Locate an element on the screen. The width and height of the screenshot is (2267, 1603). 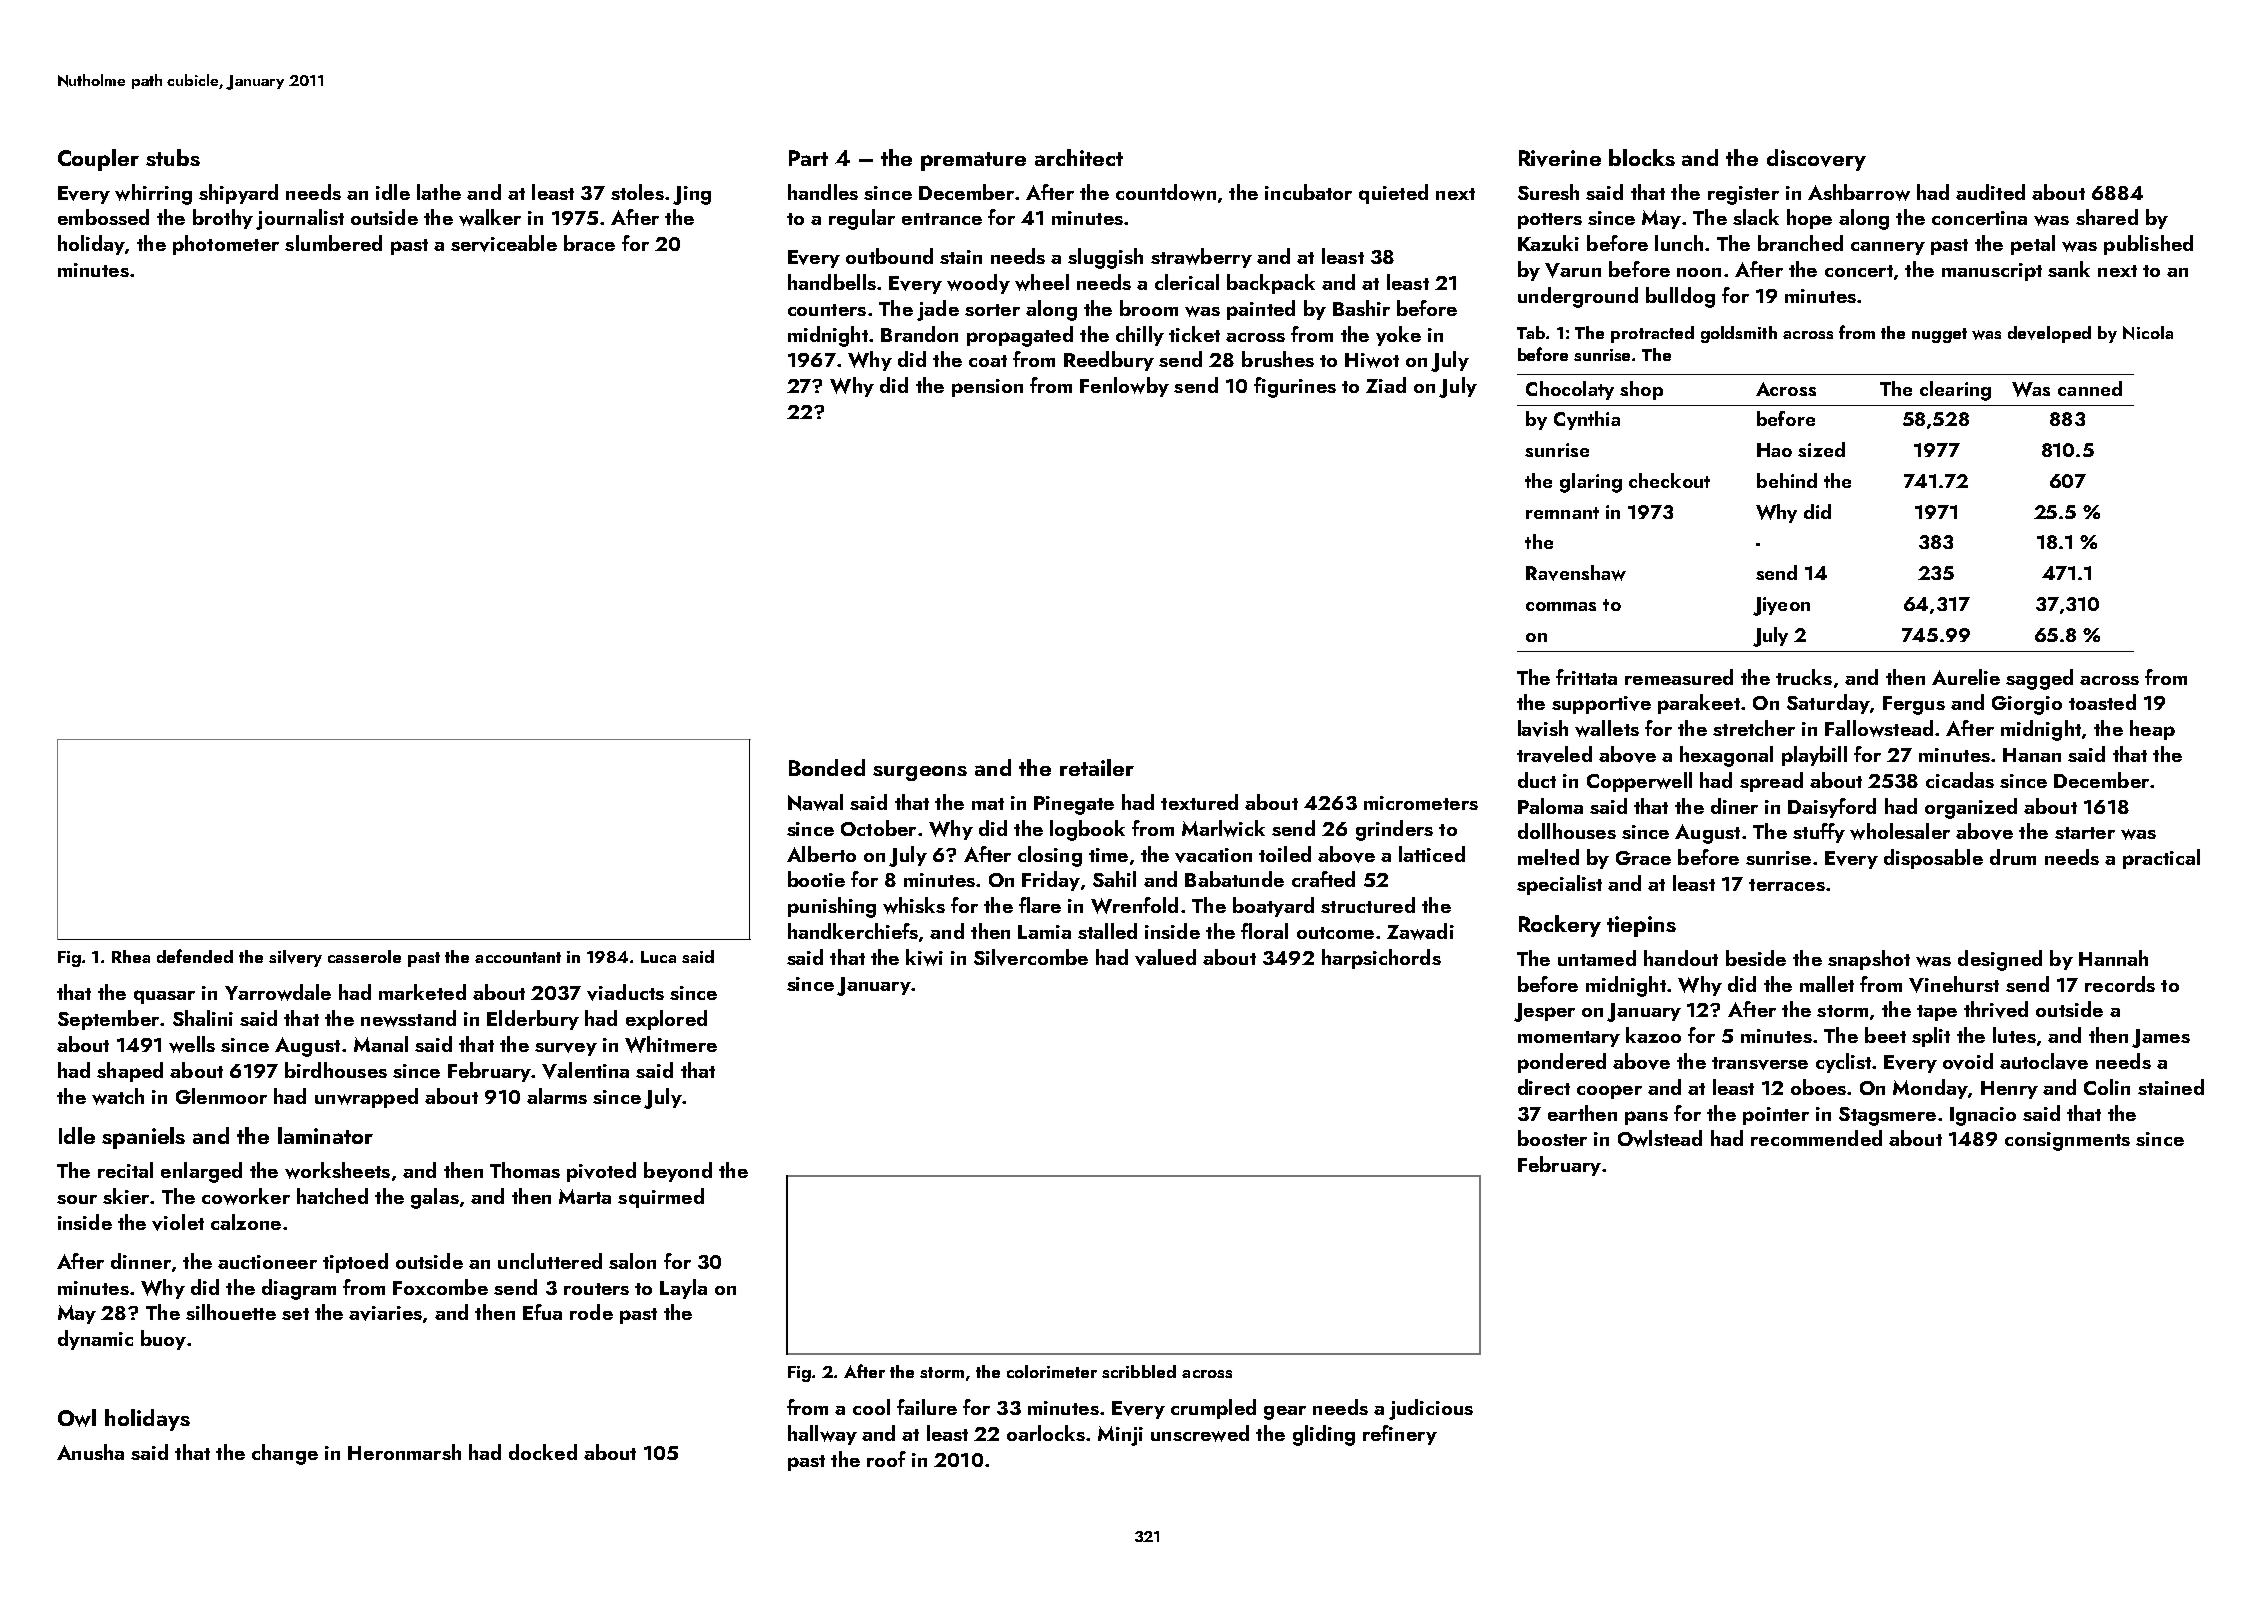
Saturday is located at coordinates (1828, 704).
